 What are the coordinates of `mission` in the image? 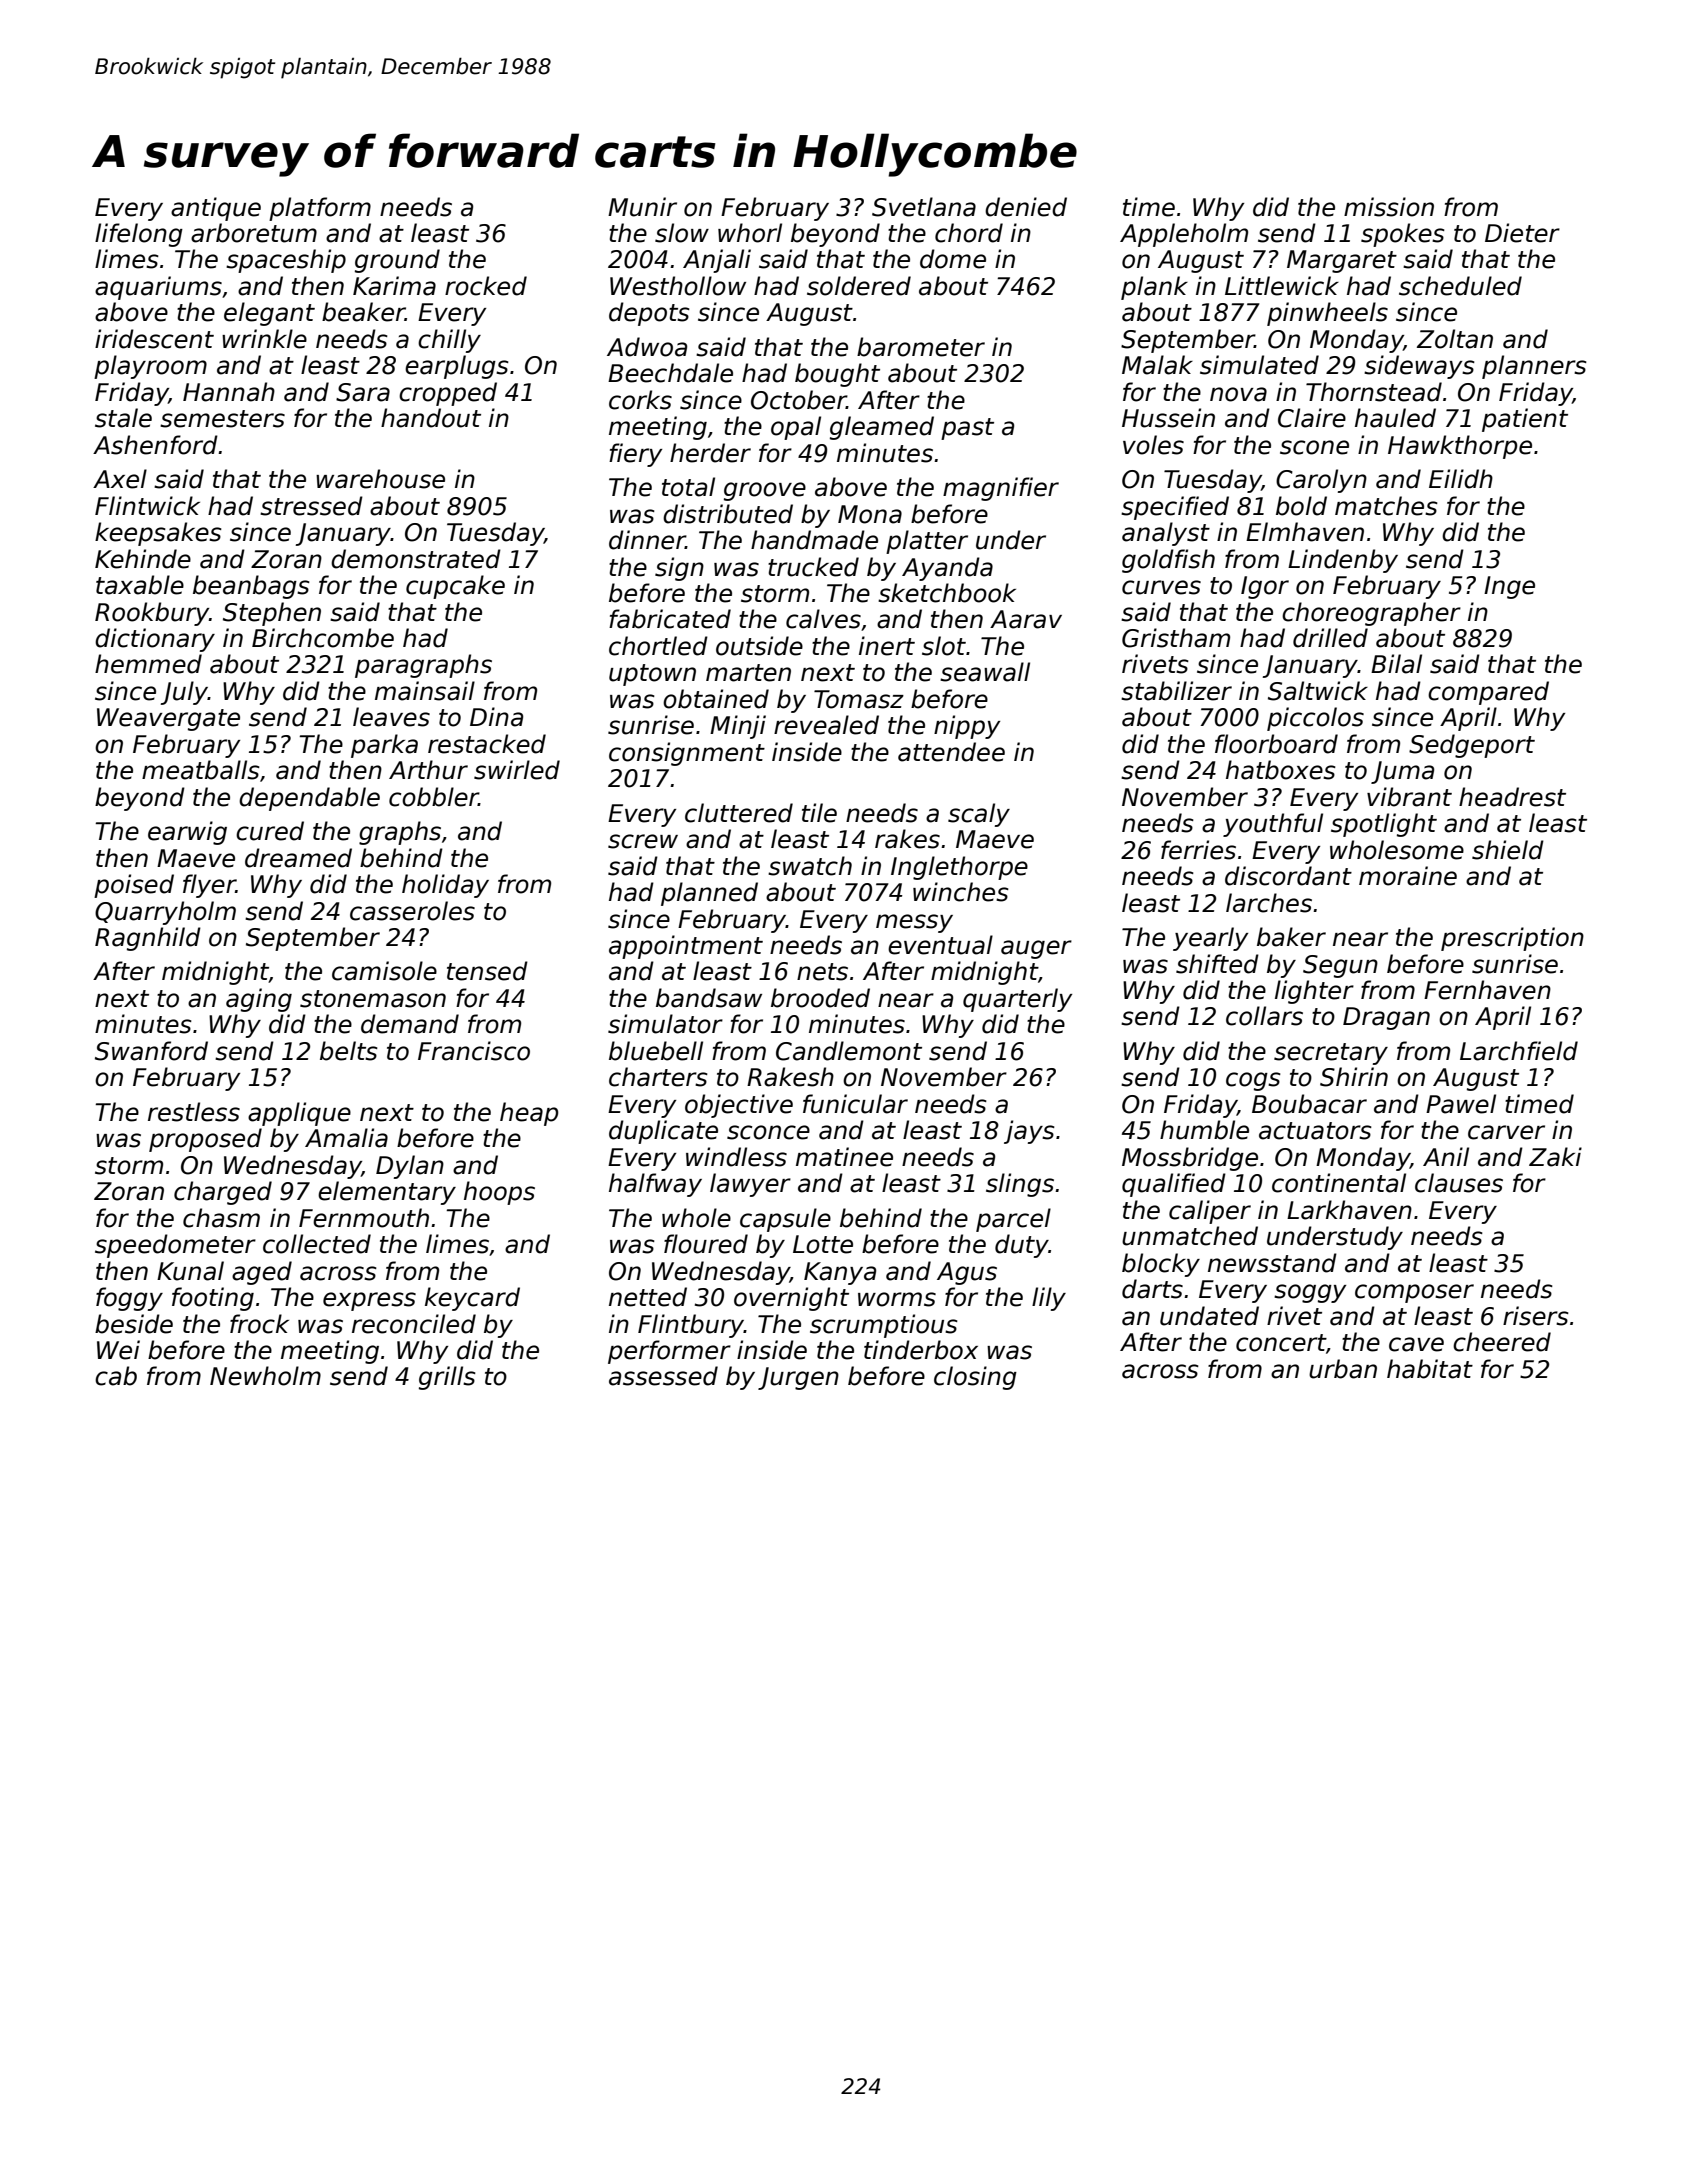 It's located at (1389, 207).
